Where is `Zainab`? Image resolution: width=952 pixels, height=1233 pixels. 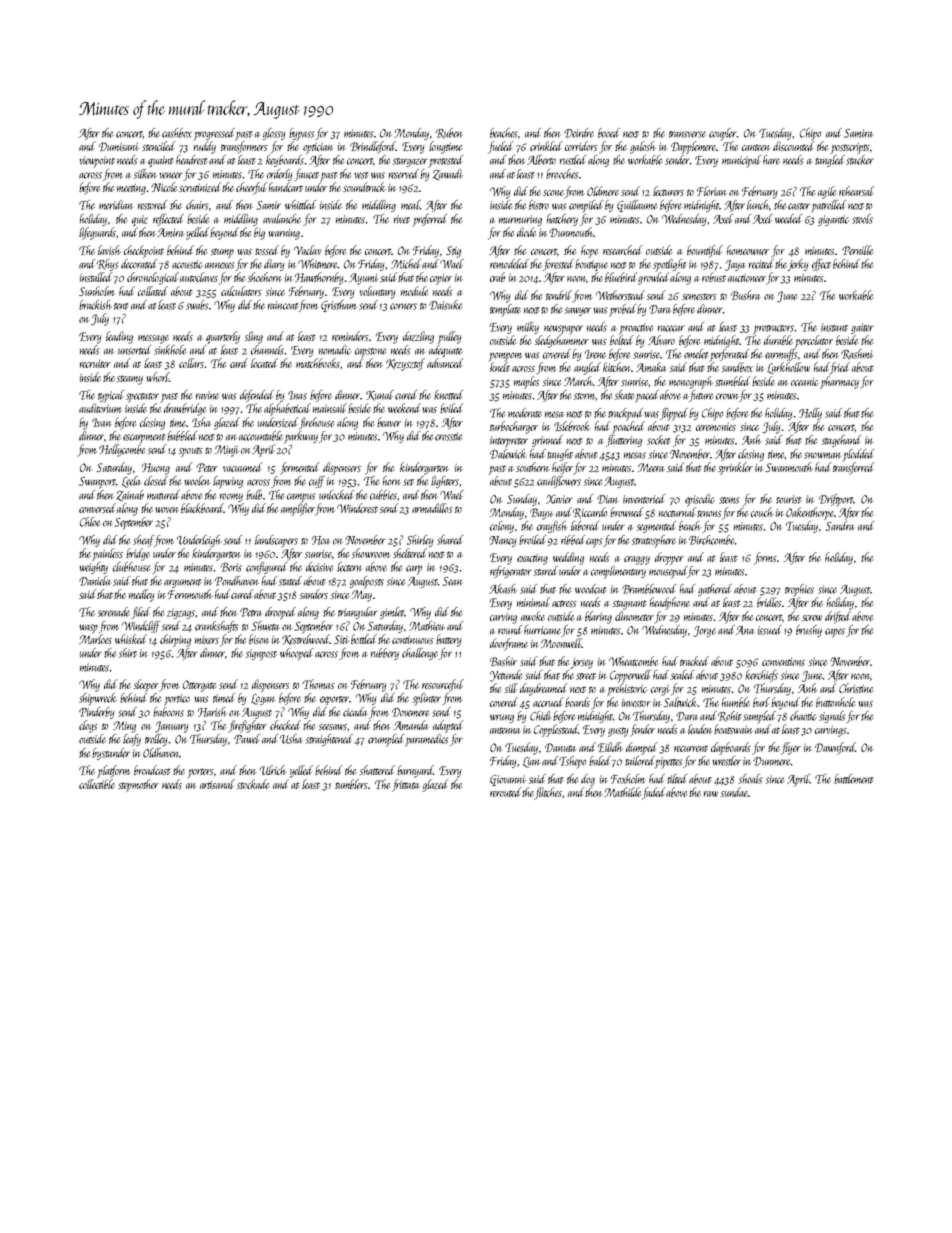
Zainab is located at coordinates (130, 495).
